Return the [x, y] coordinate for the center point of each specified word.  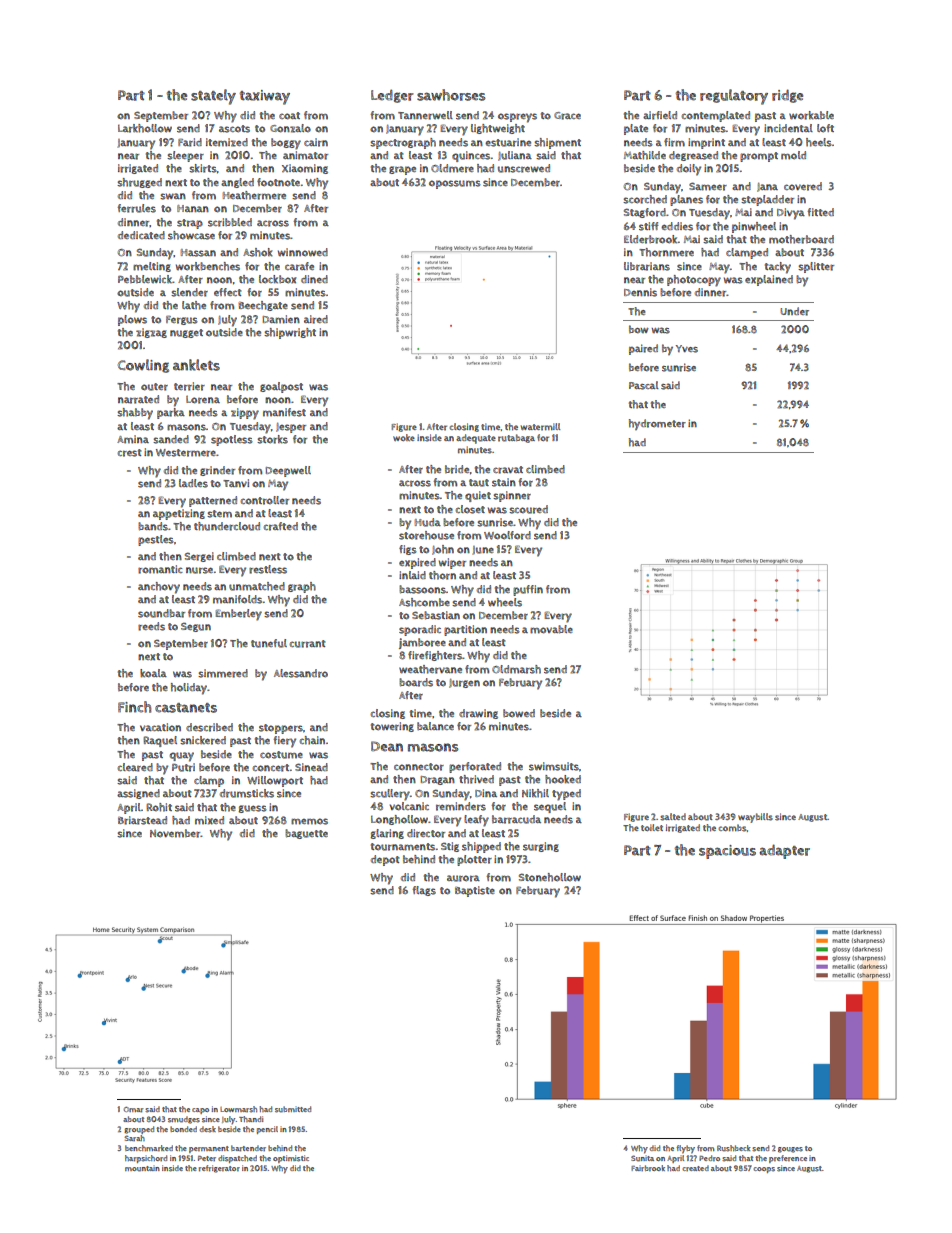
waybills [755, 818]
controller [264, 500]
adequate [476, 439]
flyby [685, 1149]
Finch [134, 707]
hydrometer [657, 424]
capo [200, 1111]
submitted [293, 1109]
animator [305, 155]
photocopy [694, 281]
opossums [455, 184]
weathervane [430, 669]
